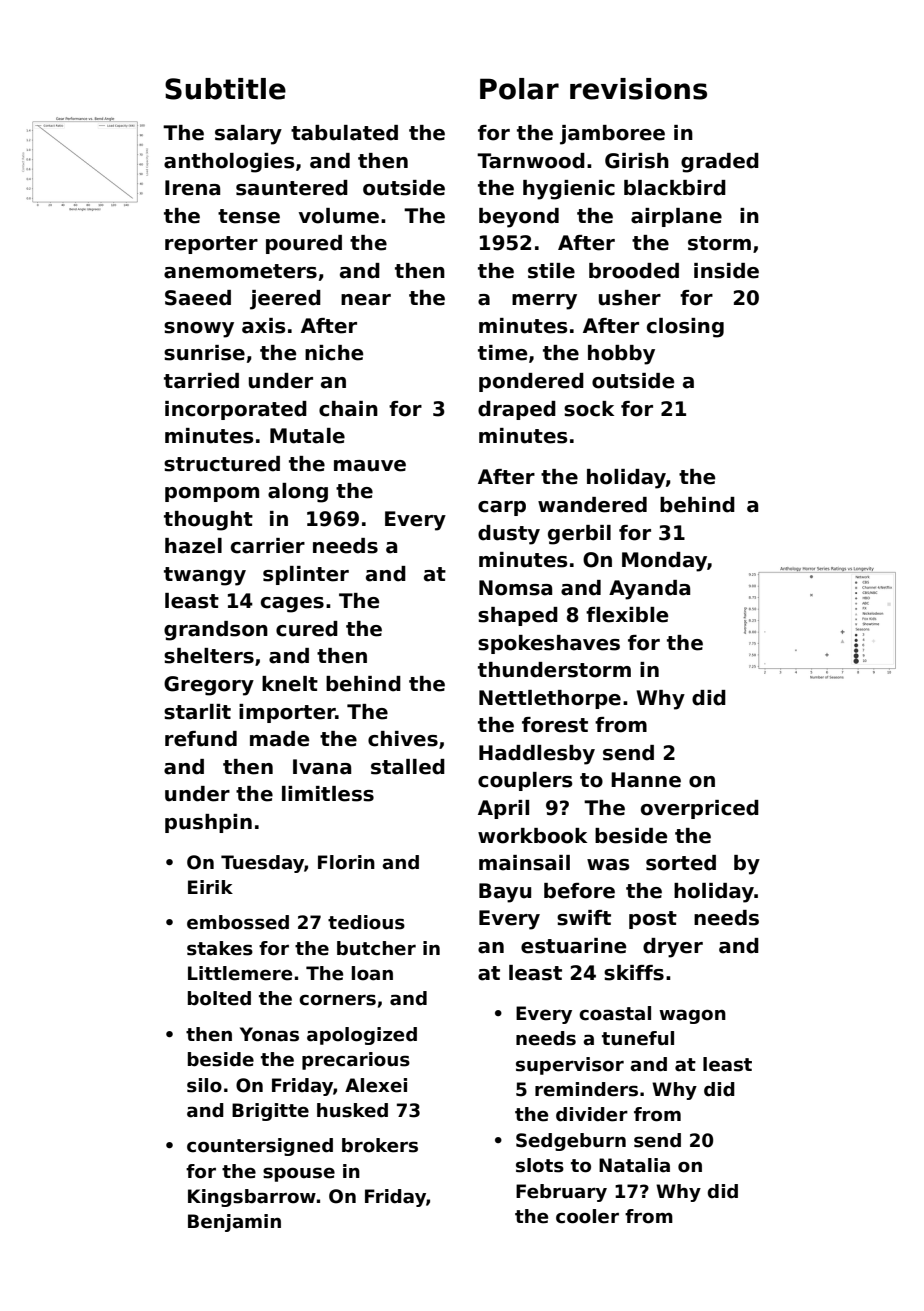 The image size is (924, 1311). I want to click on pondered, so click(531, 382).
